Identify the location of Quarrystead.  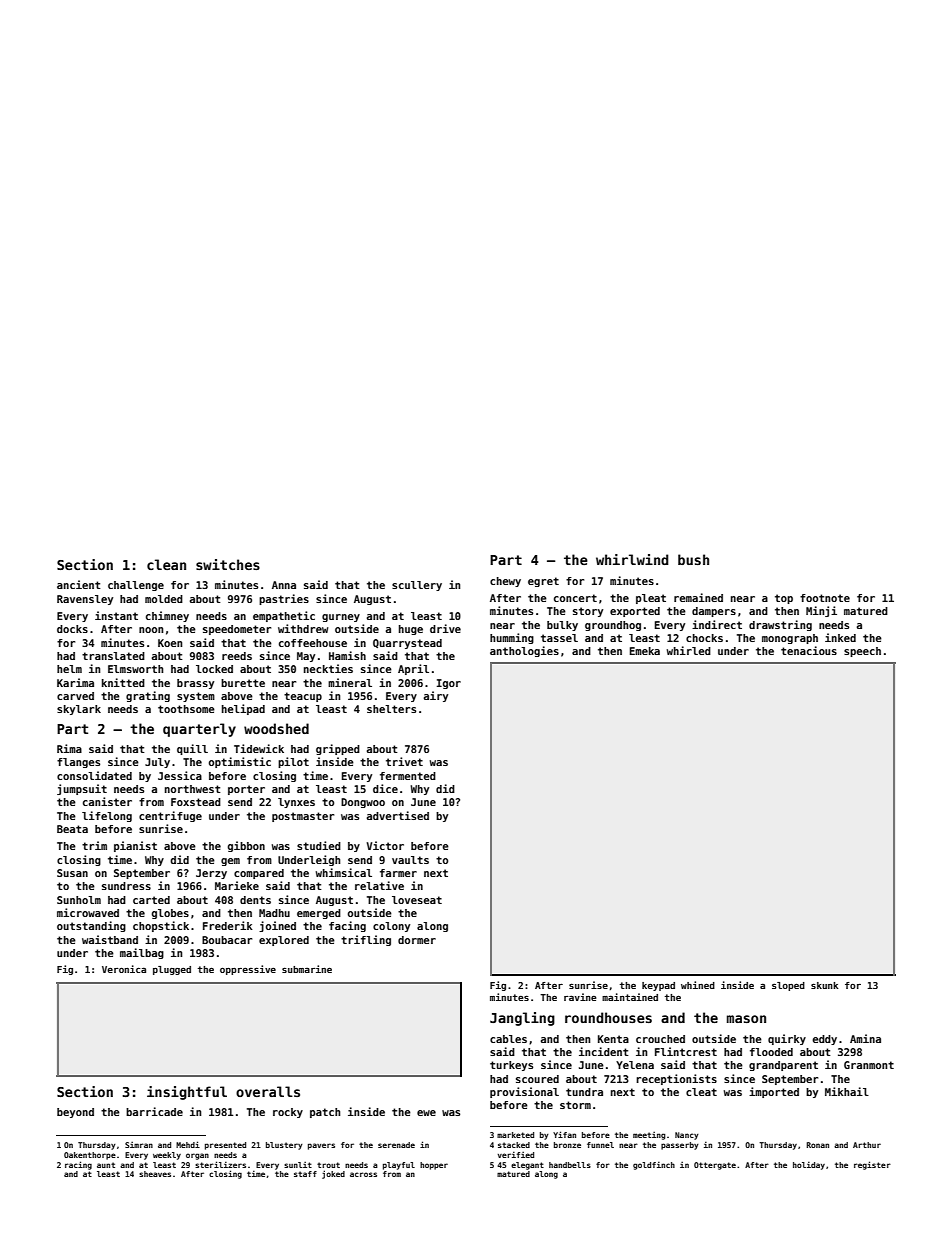
(407, 644).
